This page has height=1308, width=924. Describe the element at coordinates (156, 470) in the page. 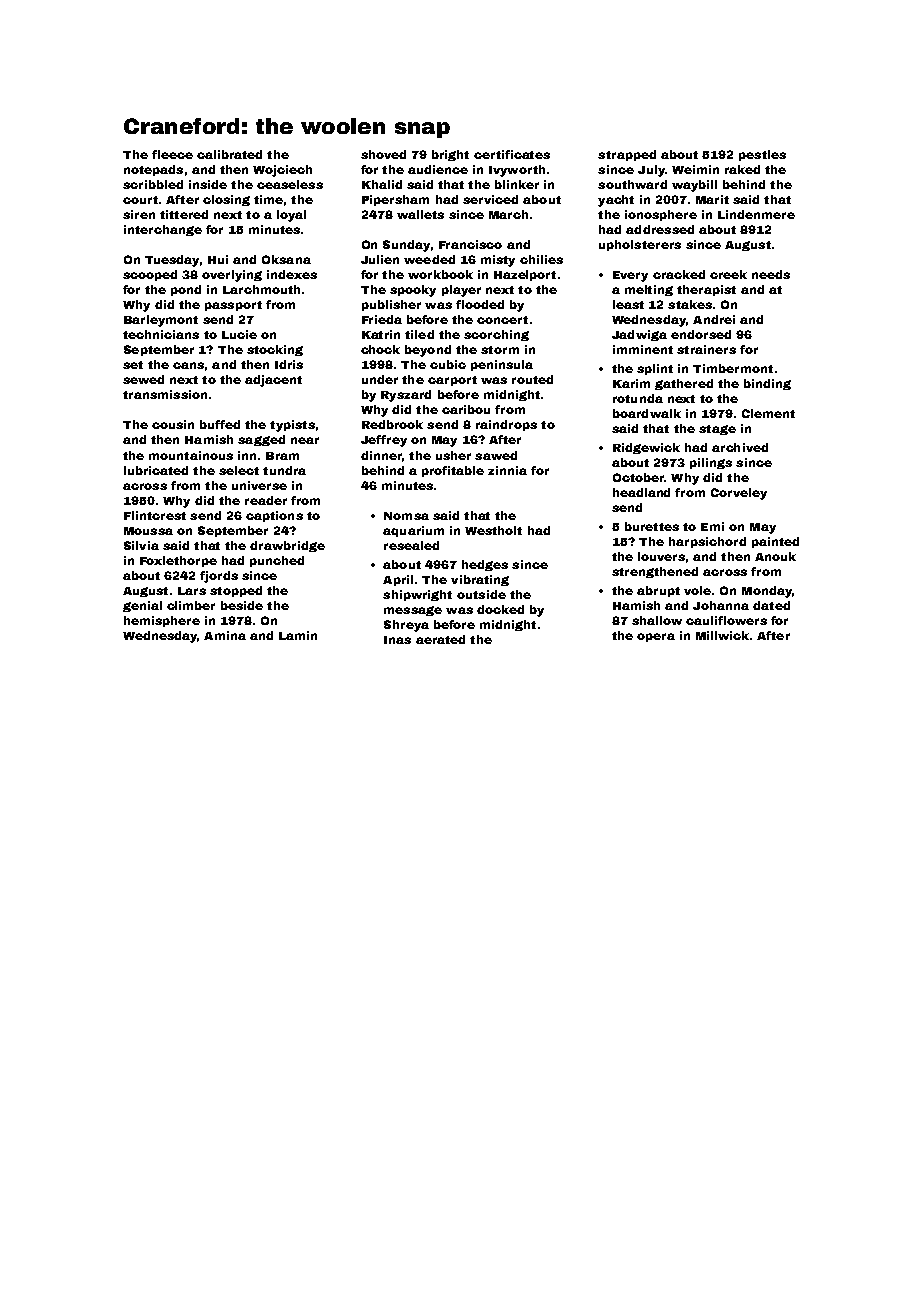

I see `lubricated` at that location.
